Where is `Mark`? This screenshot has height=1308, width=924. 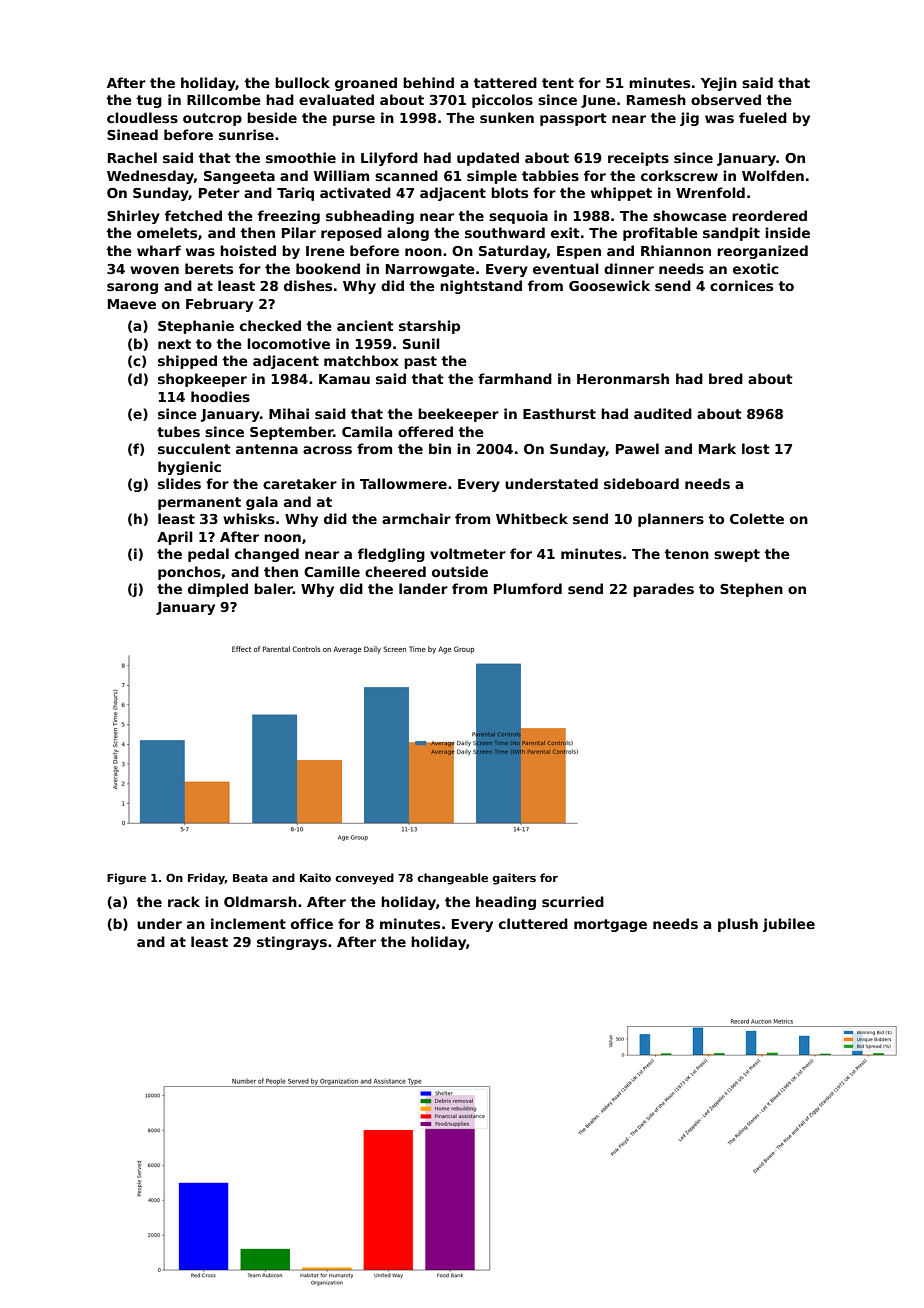
Mark is located at coordinates (717, 448).
